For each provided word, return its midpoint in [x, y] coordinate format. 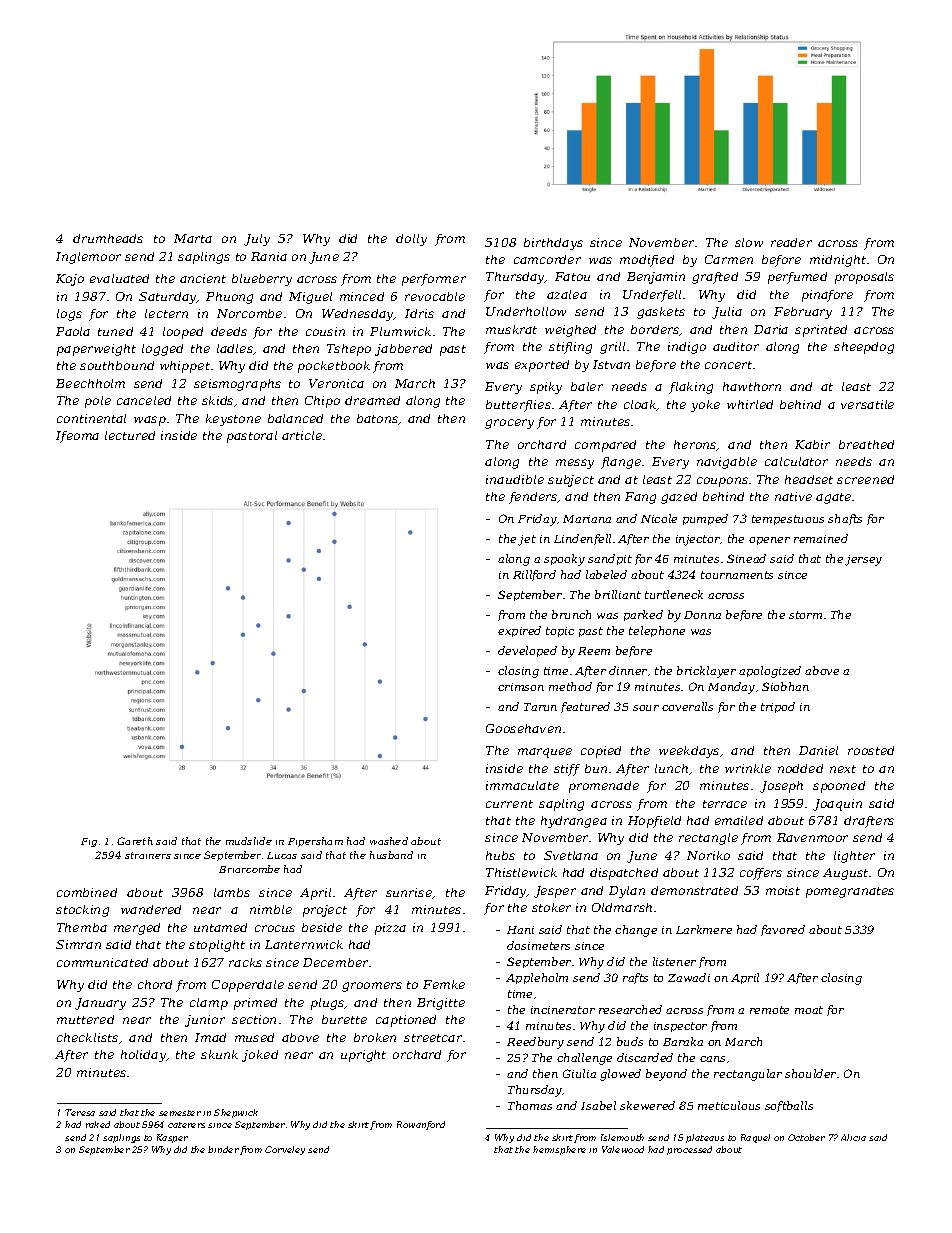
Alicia [853, 1137]
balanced [295, 418]
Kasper [172, 1138]
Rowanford [421, 1125]
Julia [727, 313]
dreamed [372, 400]
